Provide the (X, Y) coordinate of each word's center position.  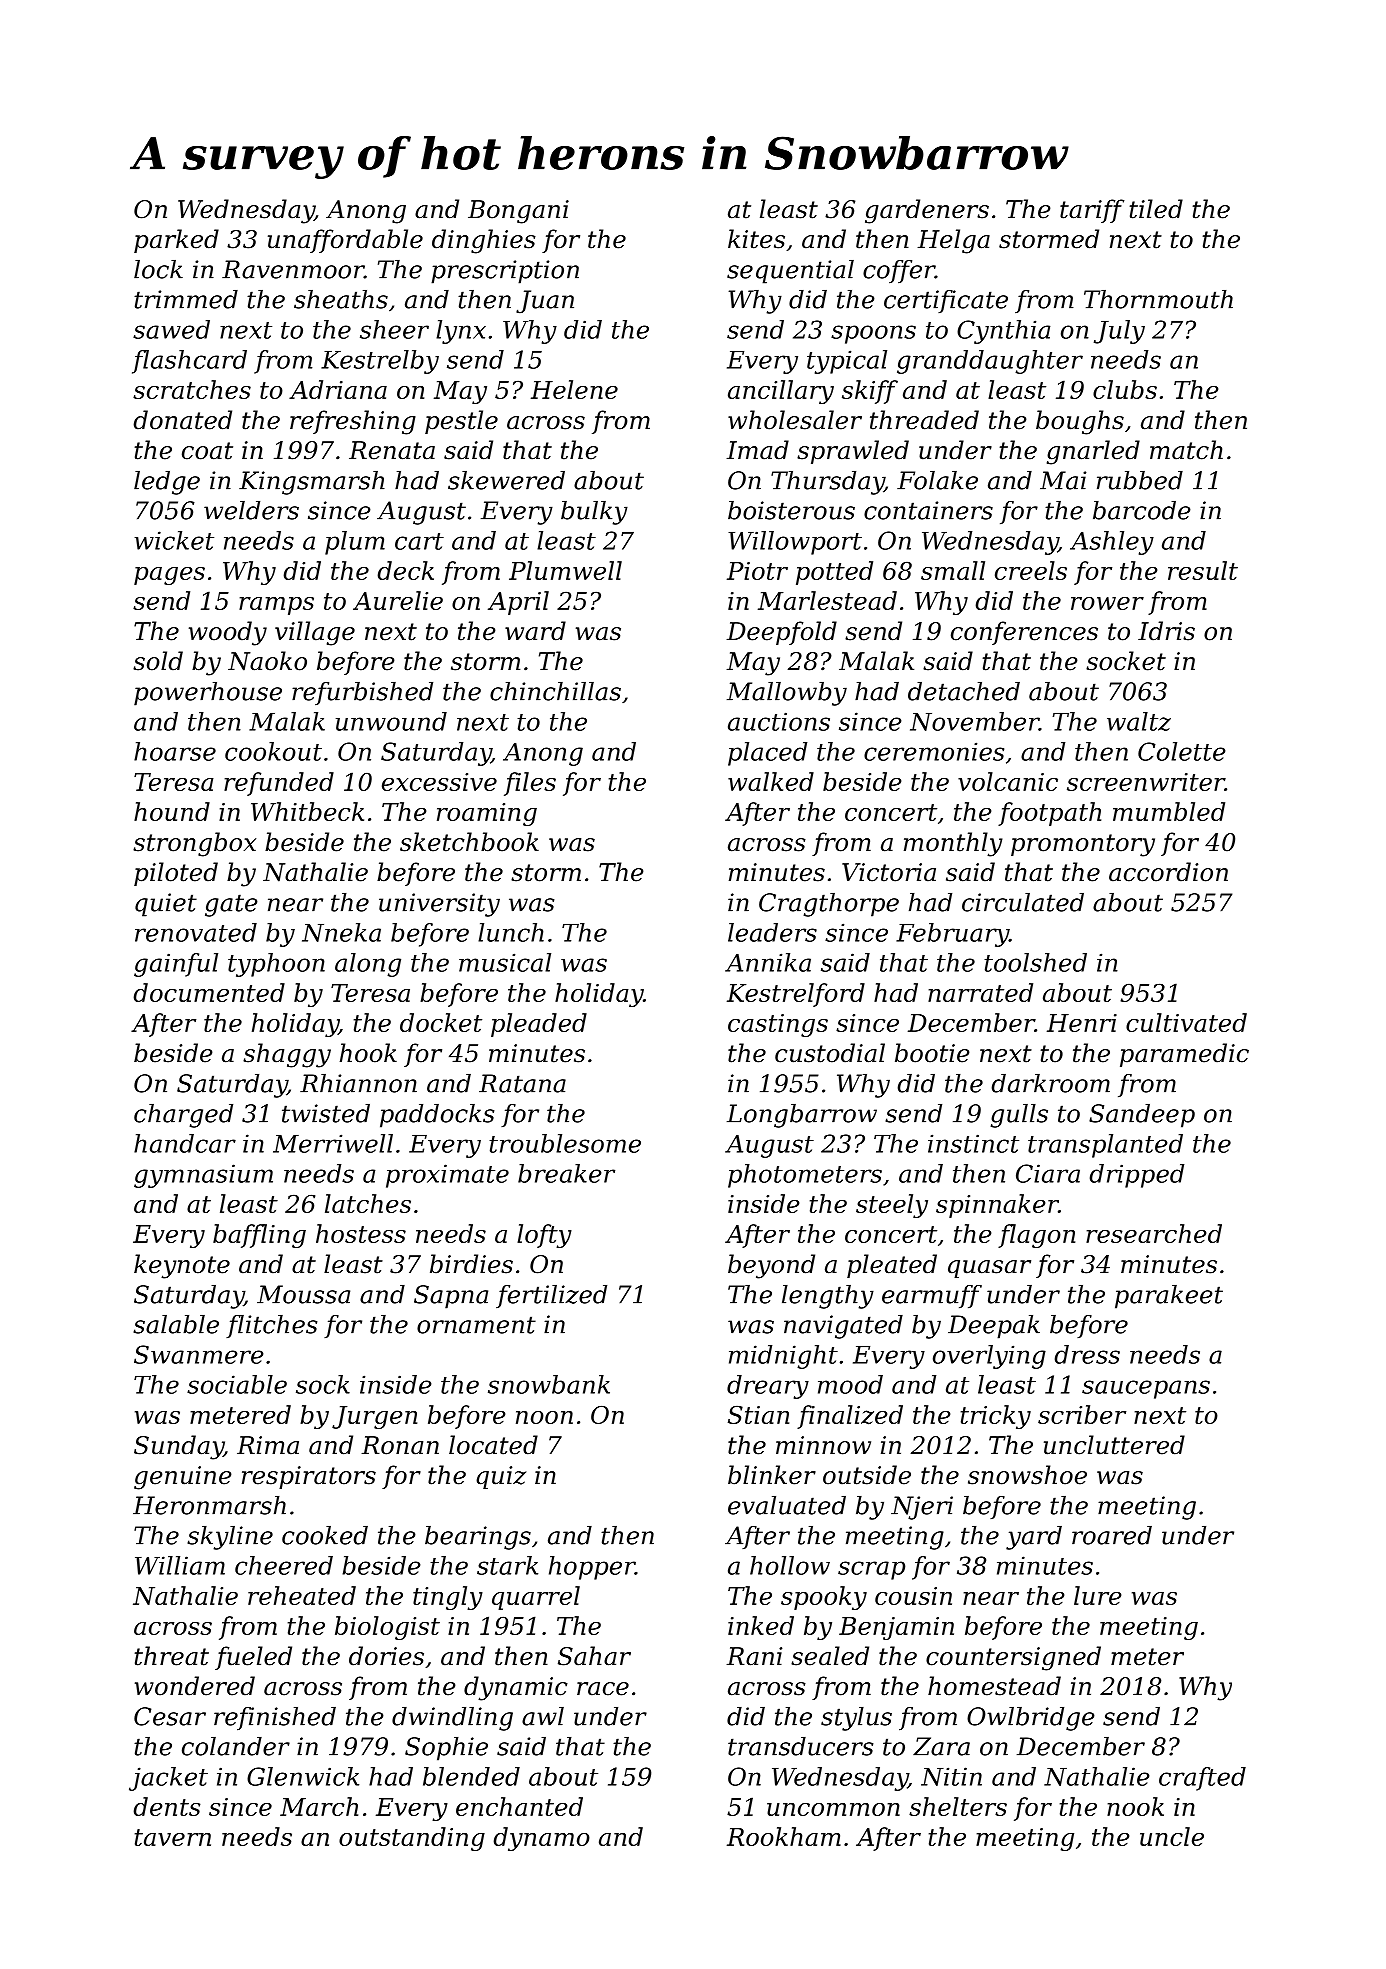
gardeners (927, 211)
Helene (574, 389)
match (1186, 450)
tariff (1092, 211)
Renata (392, 450)
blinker (772, 1475)
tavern (173, 1837)
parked (176, 241)
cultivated (1186, 1022)
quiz (501, 1477)
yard (1034, 1538)
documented (209, 992)
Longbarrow (802, 1116)
